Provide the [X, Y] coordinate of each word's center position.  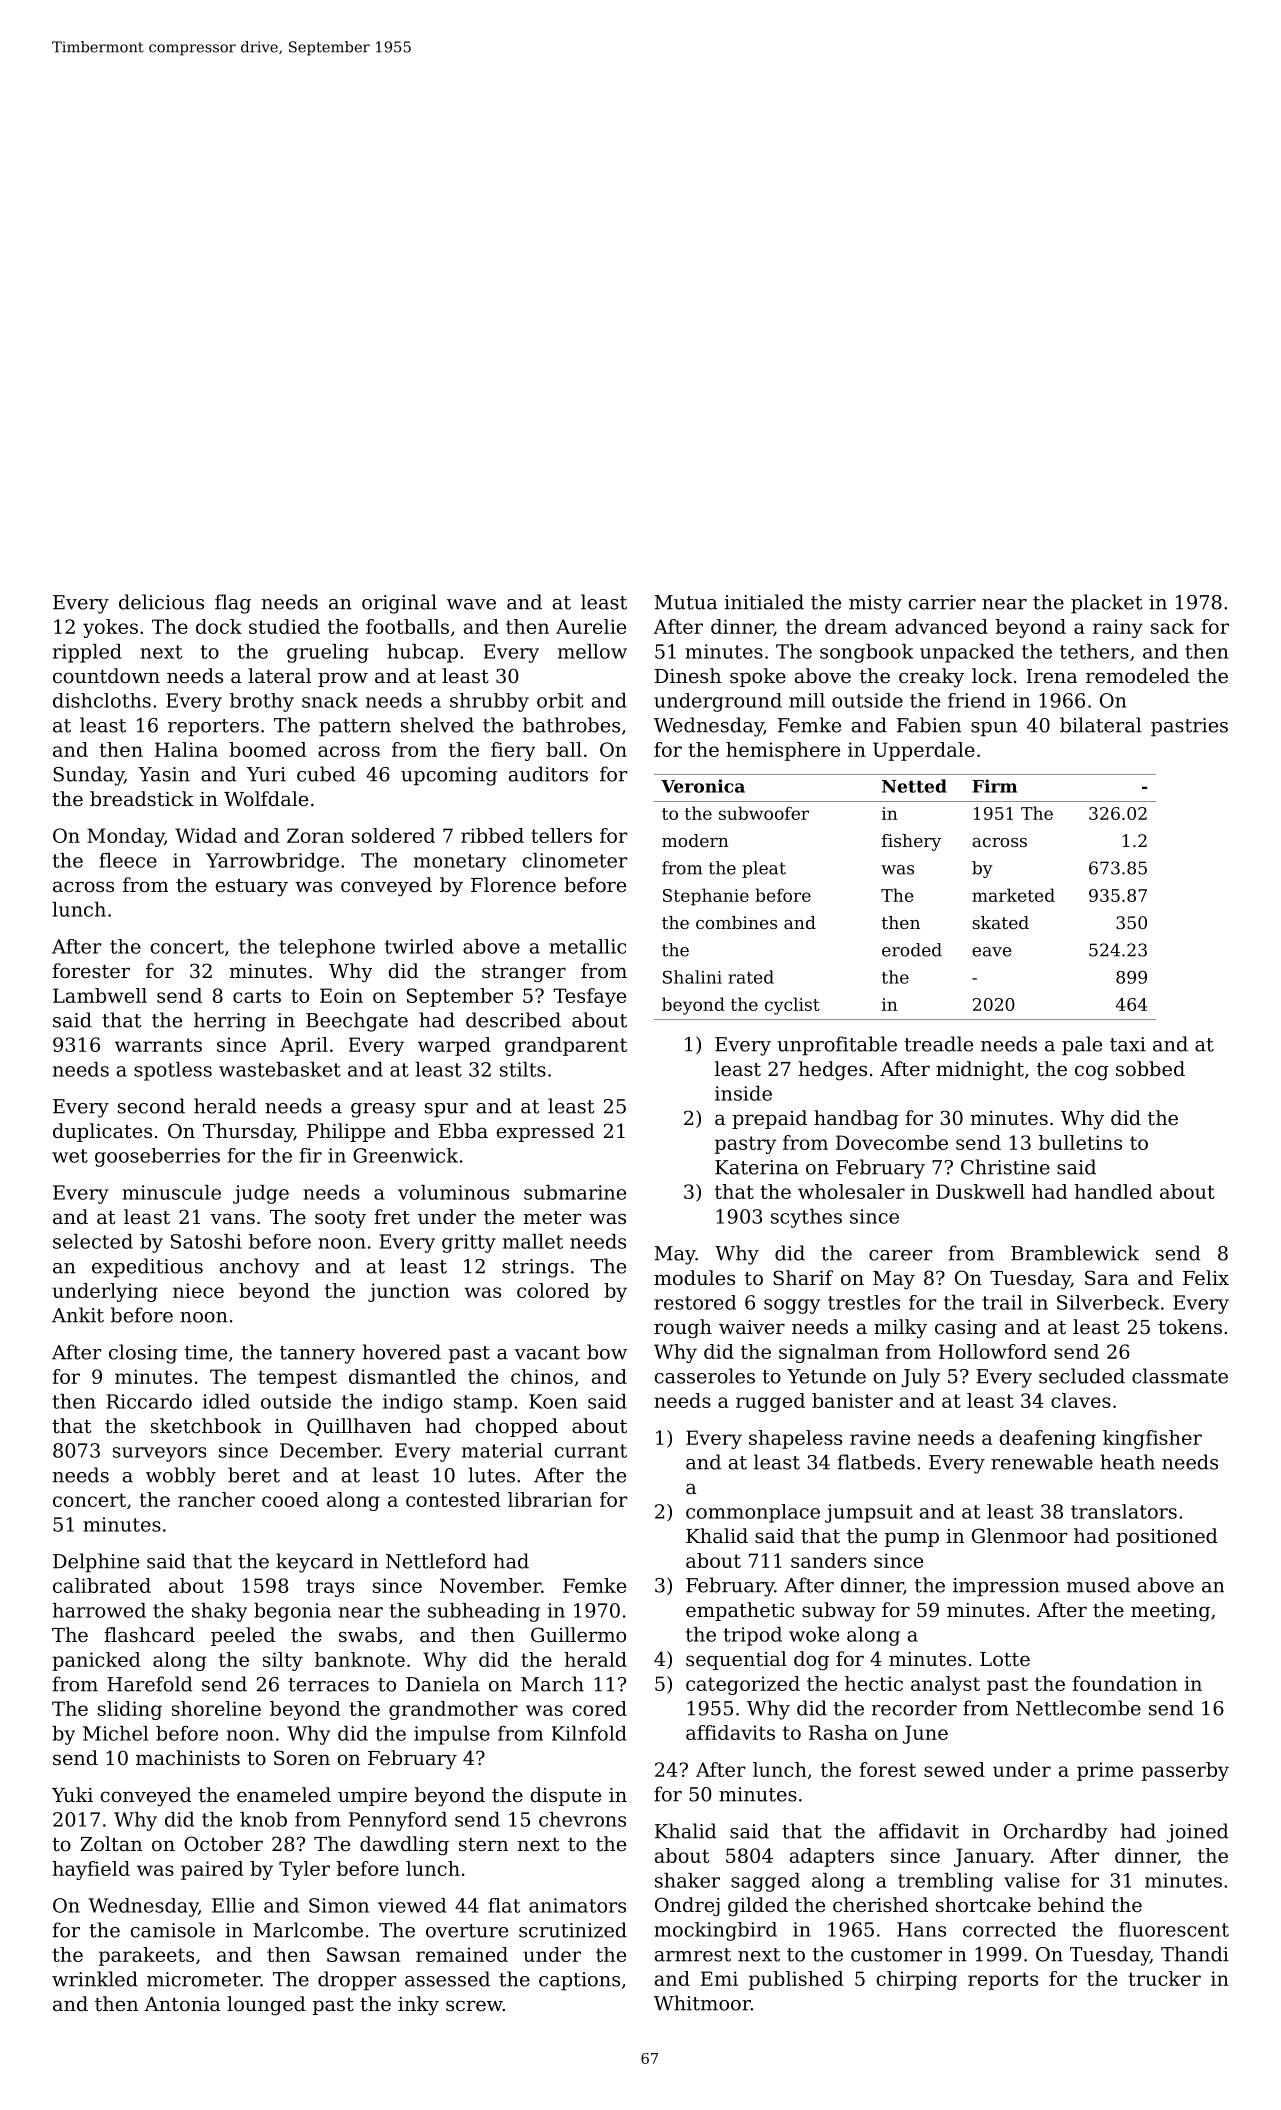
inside [743, 1093]
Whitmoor [702, 2003]
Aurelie [591, 626]
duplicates [102, 1132]
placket [1107, 604]
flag [233, 604]
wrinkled [95, 1979]
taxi [1128, 1044]
